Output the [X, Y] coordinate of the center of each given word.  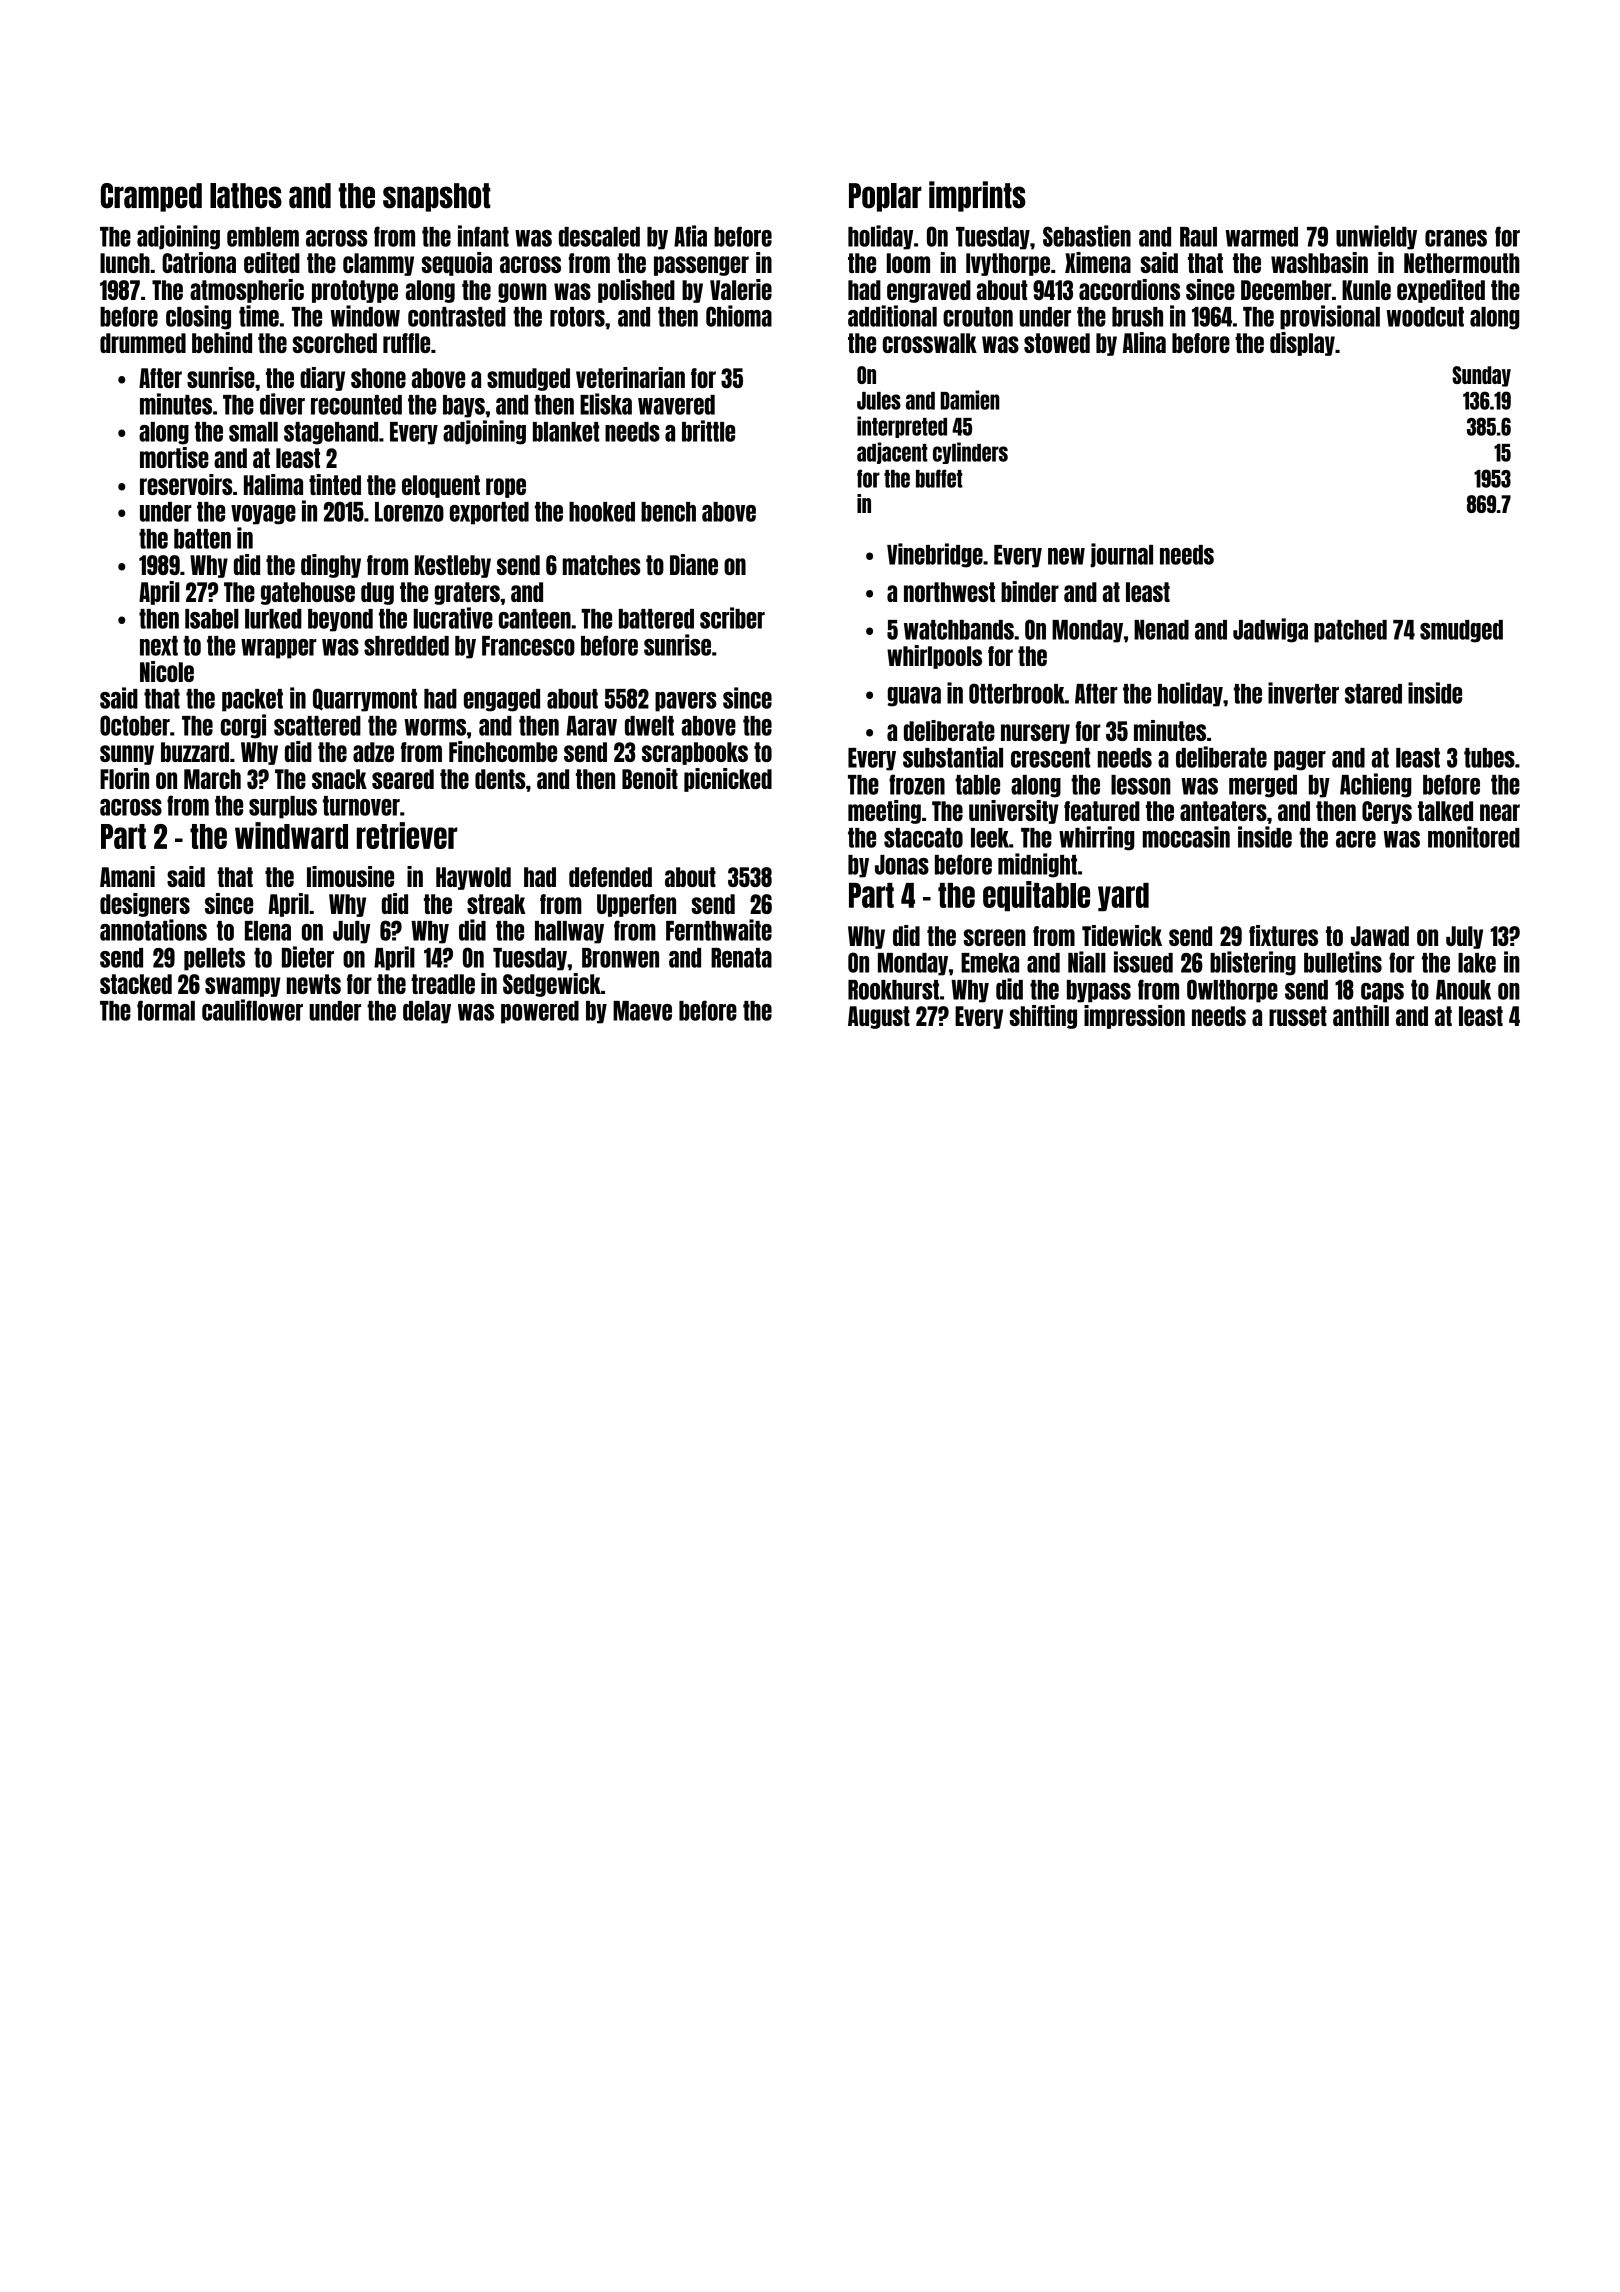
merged [1263, 786]
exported [489, 513]
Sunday [1481, 376]
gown [522, 293]
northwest [949, 592]
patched [1350, 631]
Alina [1144, 342]
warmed [1261, 237]
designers [145, 905]
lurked [273, 619]
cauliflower [252, 1010]
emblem [263, 237]
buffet [939, 478]
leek [990, 838]
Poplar [885, 197]
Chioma [739, 316]
